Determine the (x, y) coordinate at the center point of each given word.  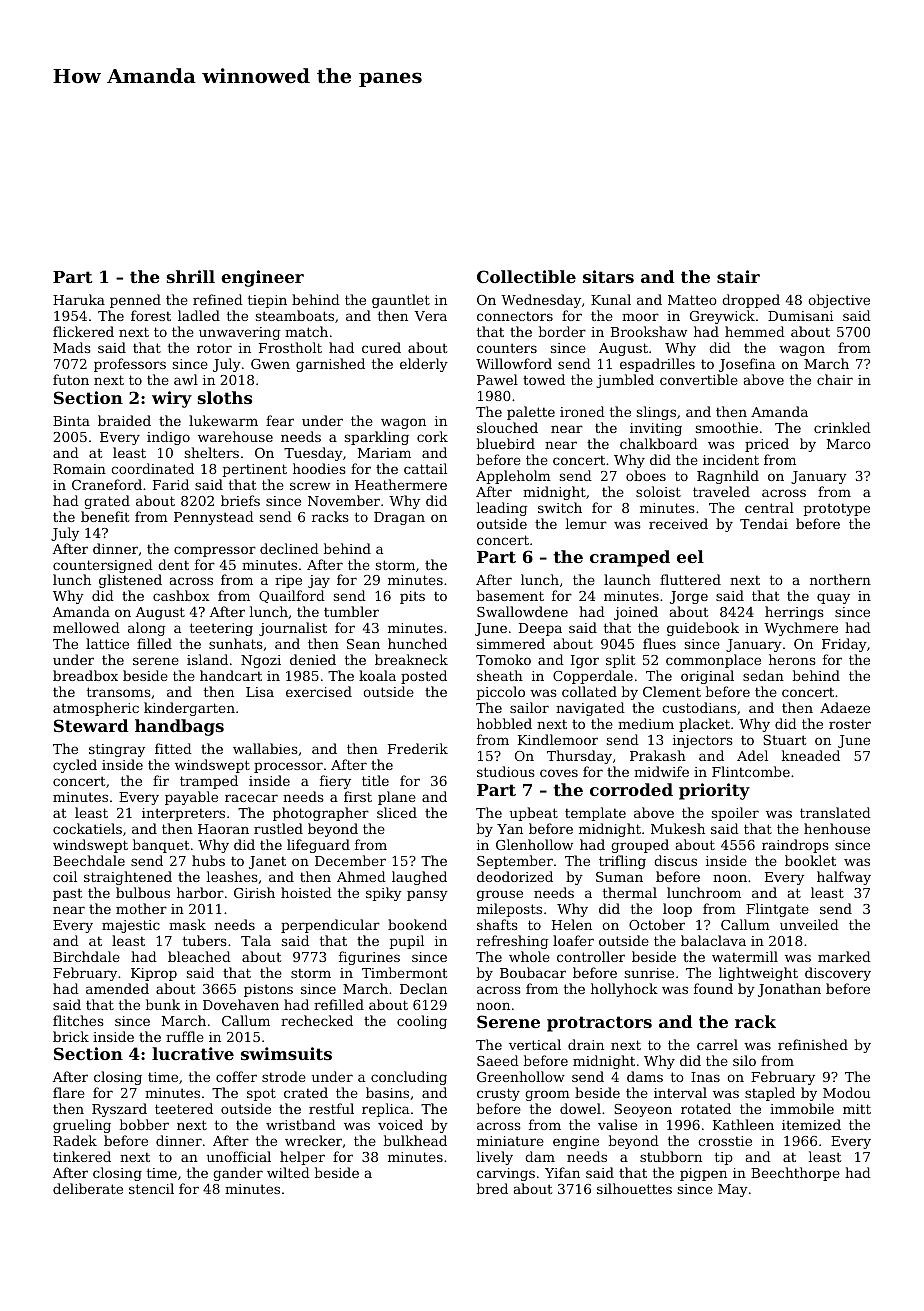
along (146, 629)
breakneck (411, 659)
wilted (288, 1172)
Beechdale (89, 860)
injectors (703, 741)
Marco (849, 444)
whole (529, 956)
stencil (151, 1188)
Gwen (270, 364)
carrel (717, 1044)
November (344, 500)
